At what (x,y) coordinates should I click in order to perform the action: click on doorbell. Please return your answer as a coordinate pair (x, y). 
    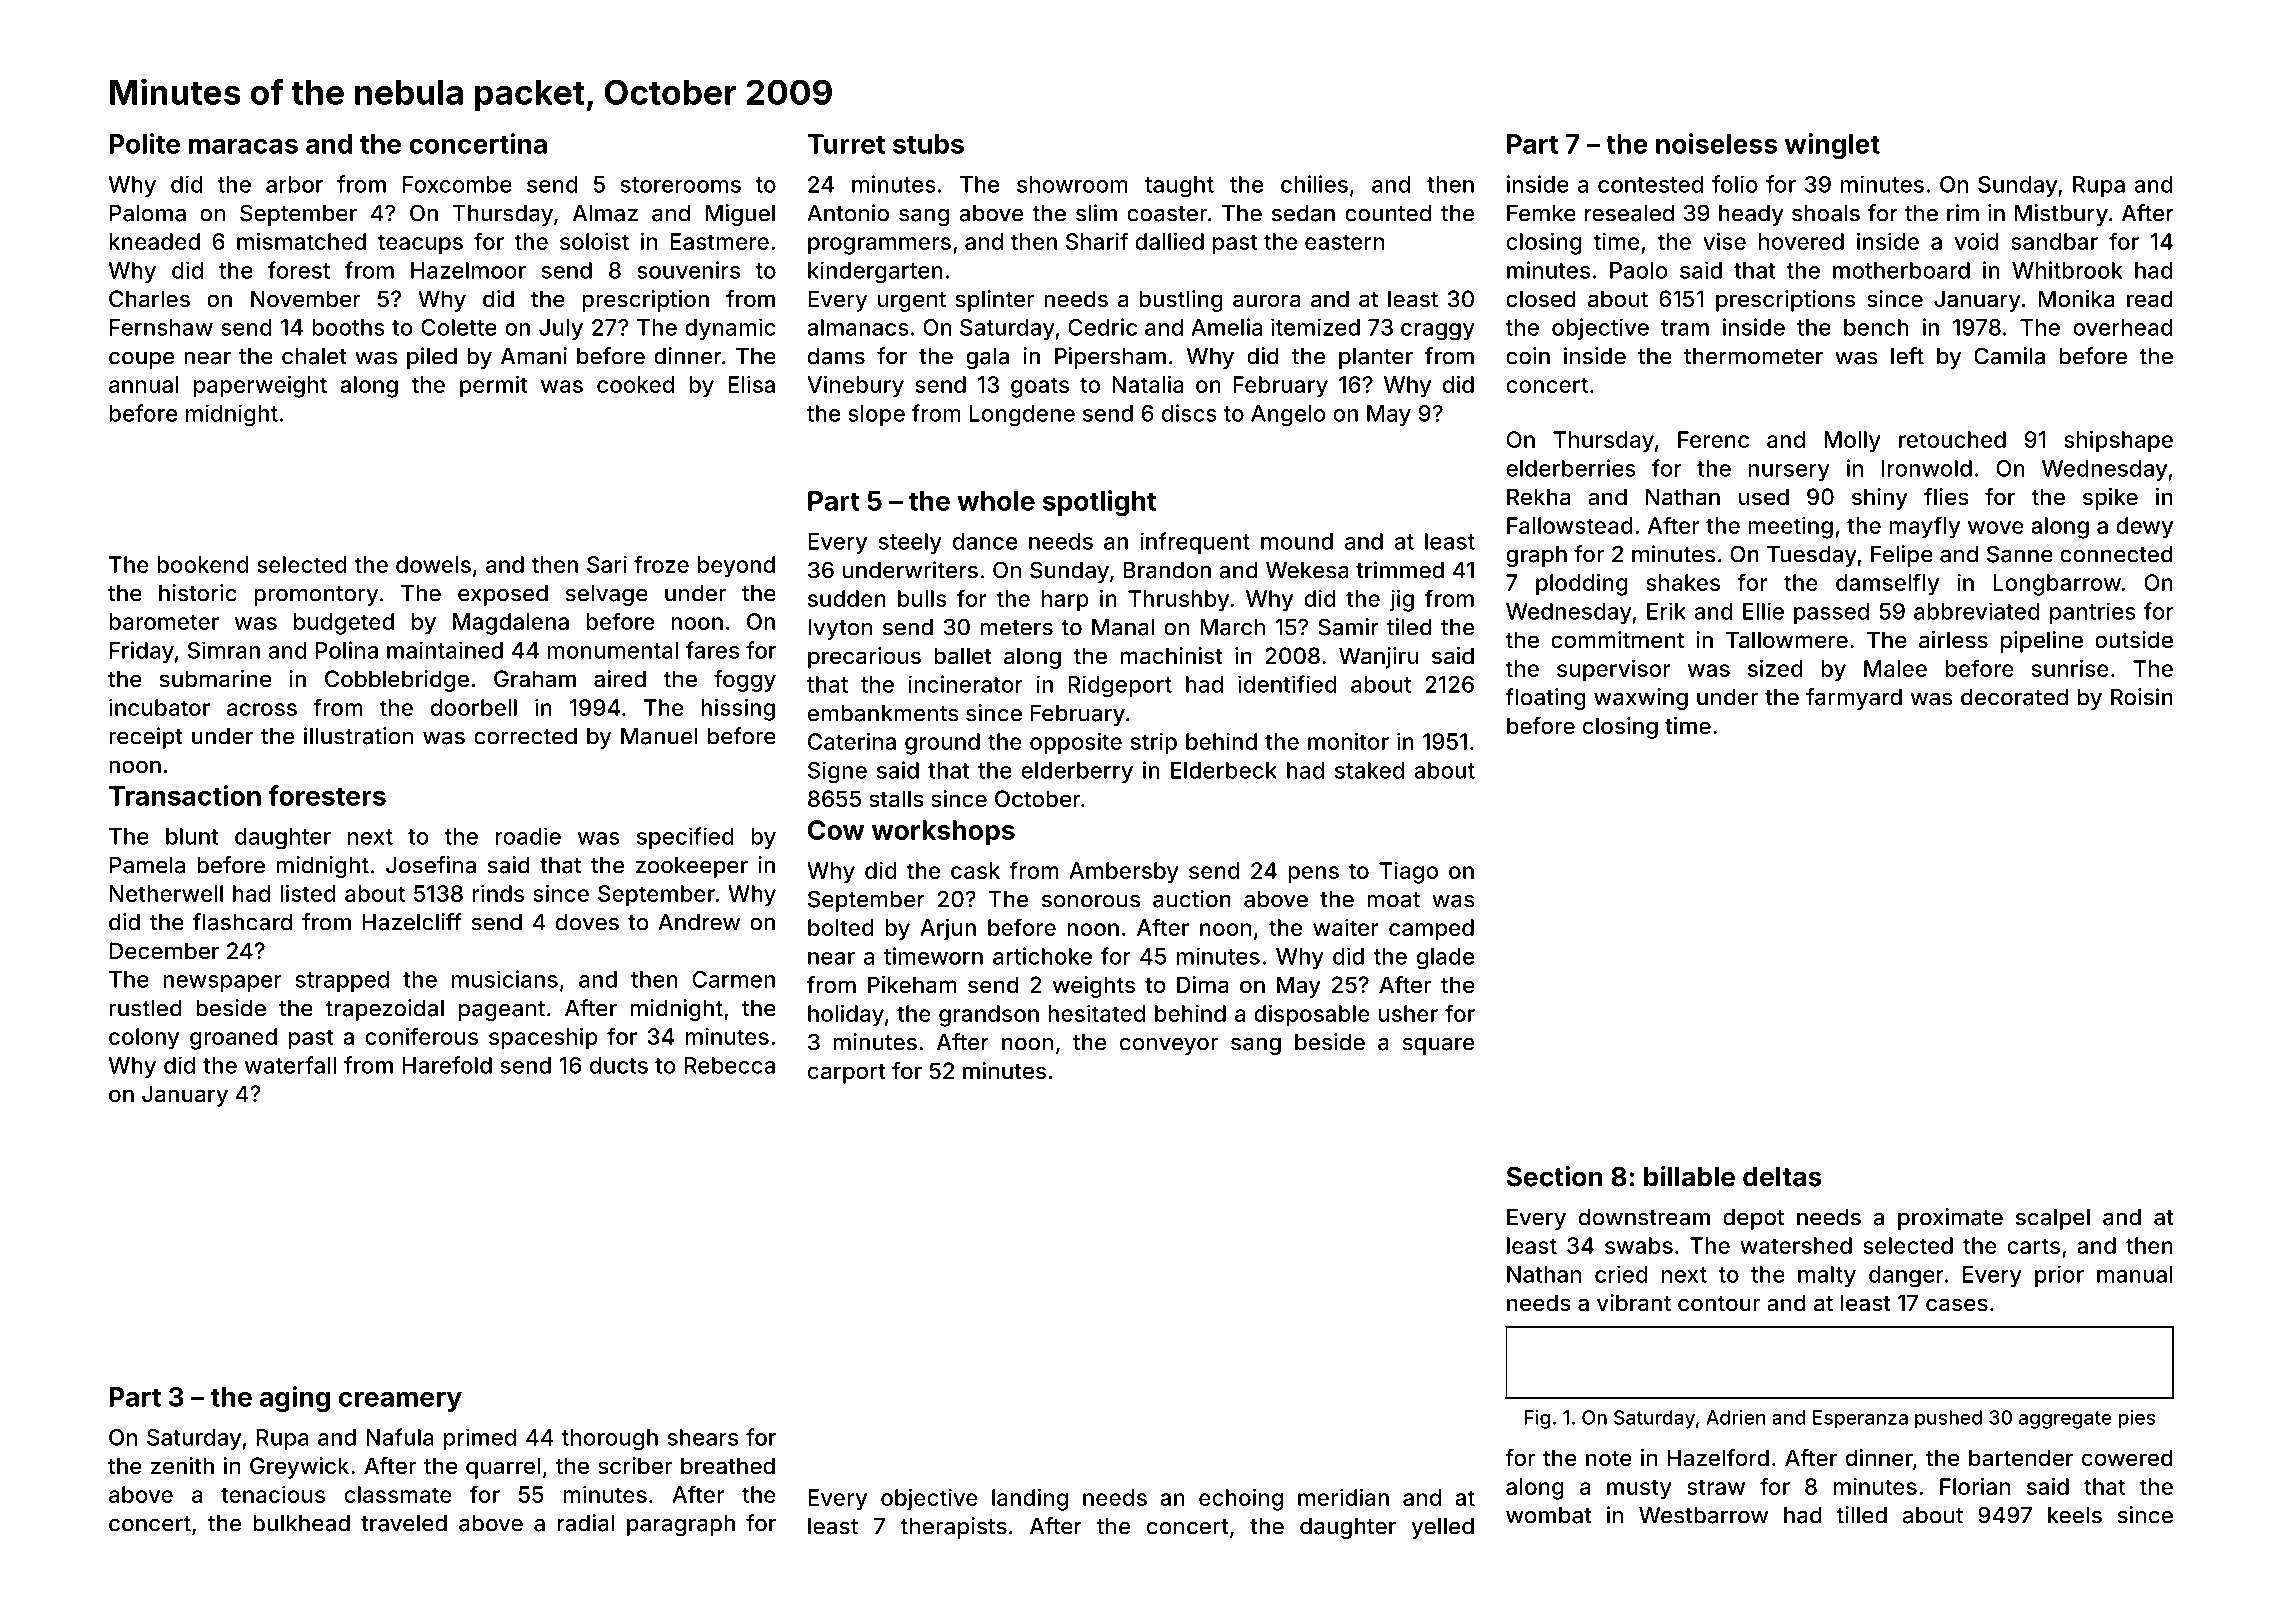
    Looking at the image, I should click on (474, 707).
